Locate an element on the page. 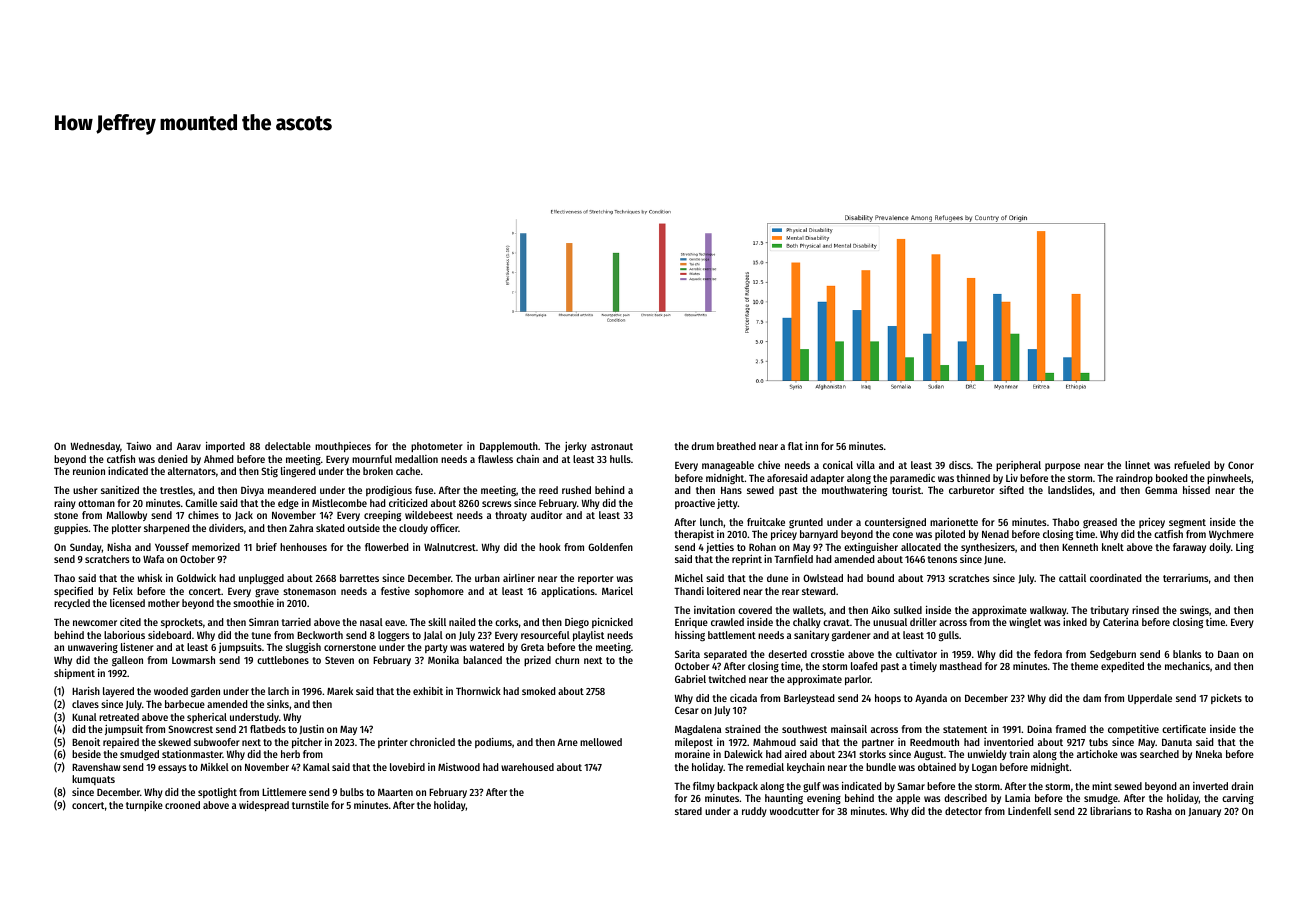 This page has width=1308, height=924. hook is located at coordinates (550, 547).
